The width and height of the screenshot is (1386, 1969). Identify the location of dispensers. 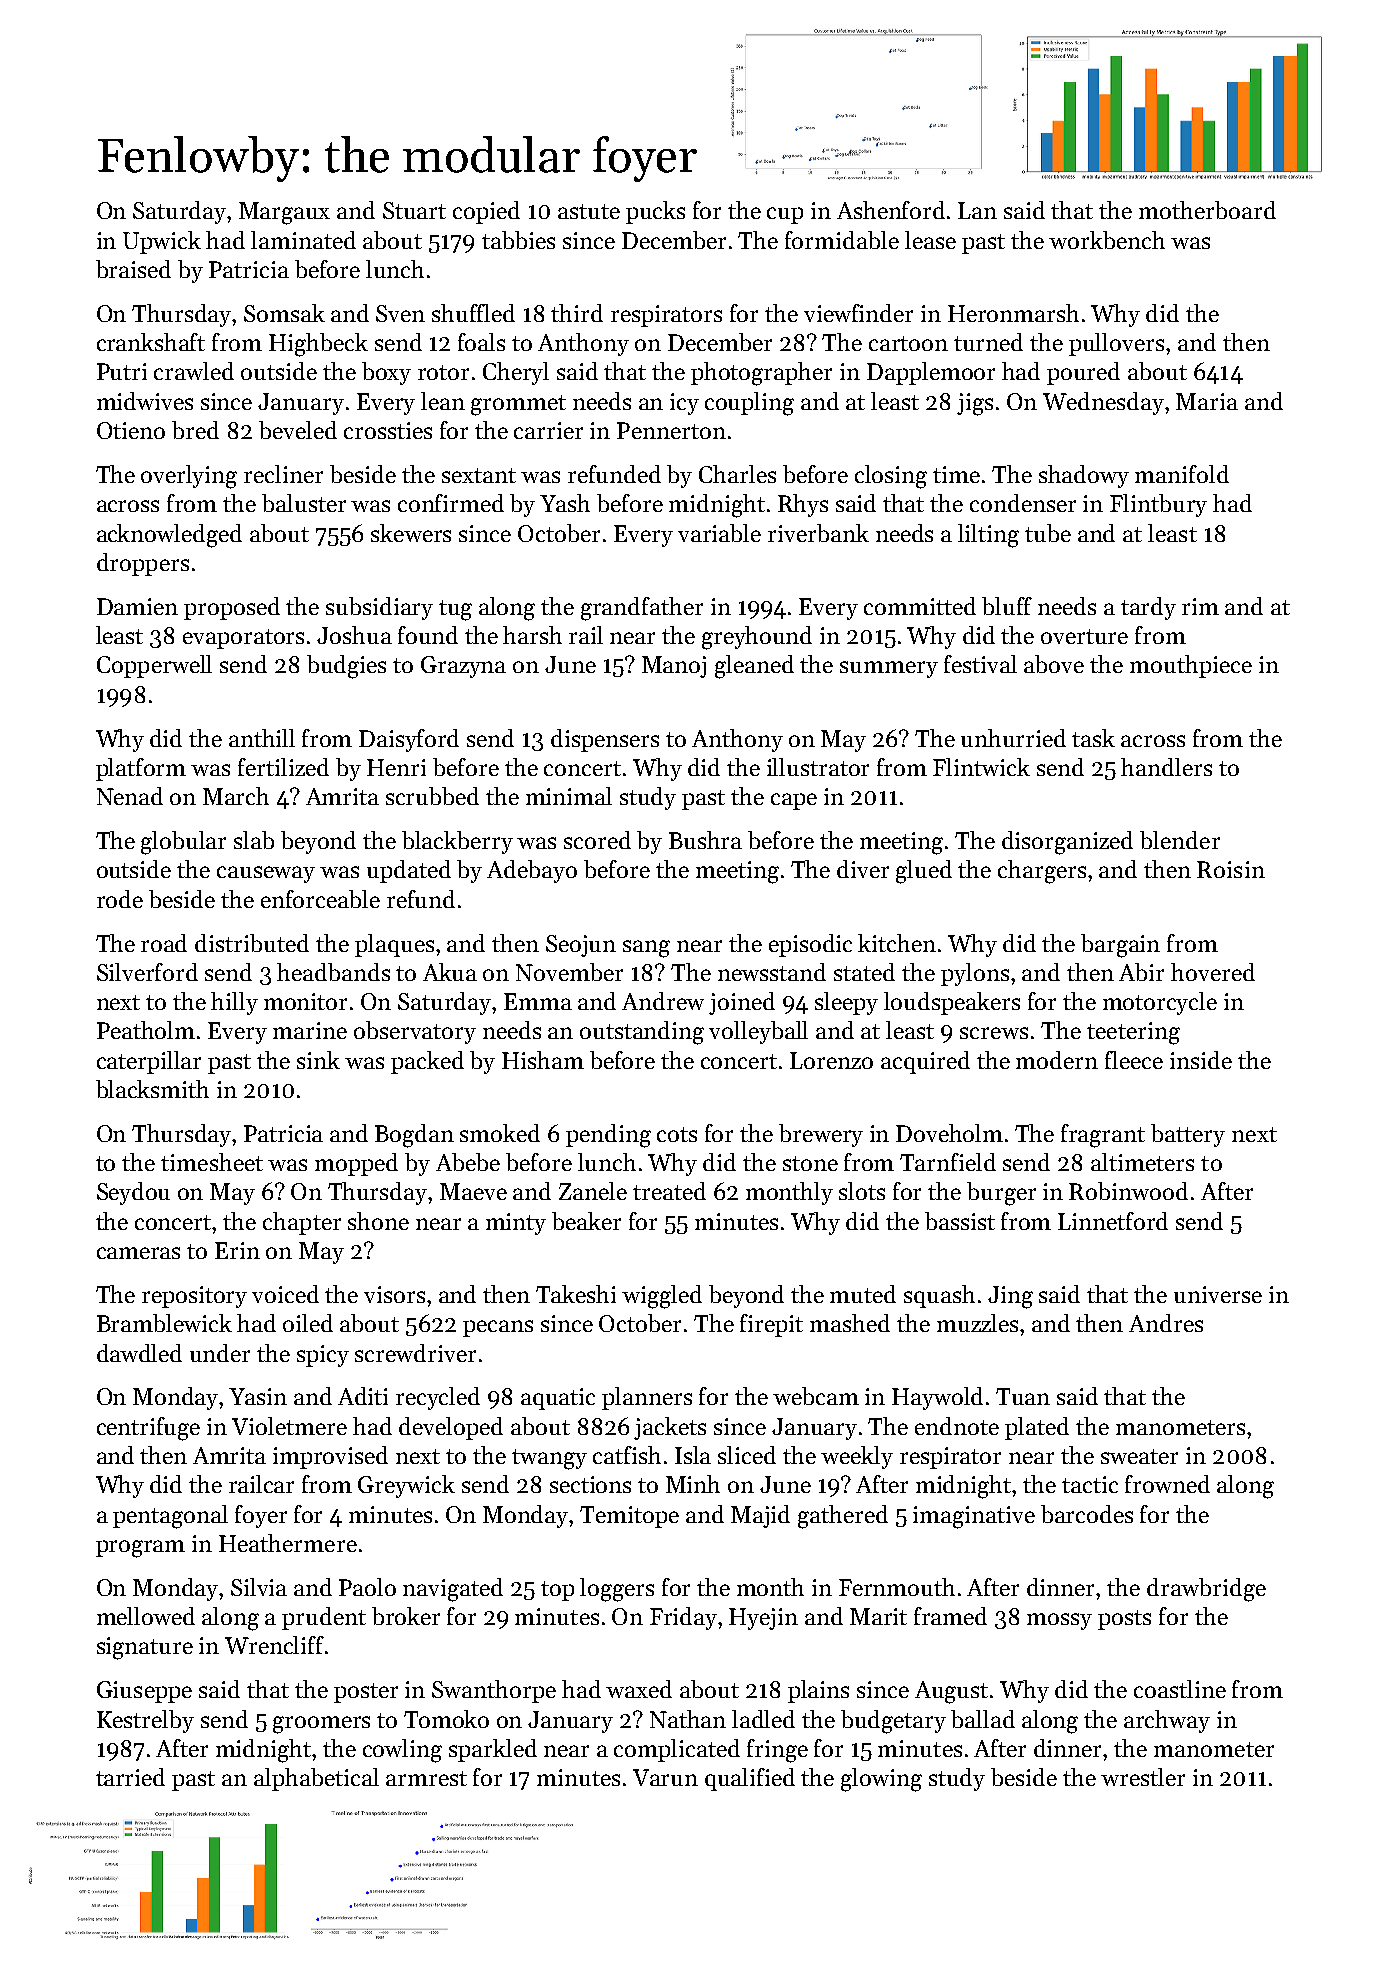
(605, 740).
